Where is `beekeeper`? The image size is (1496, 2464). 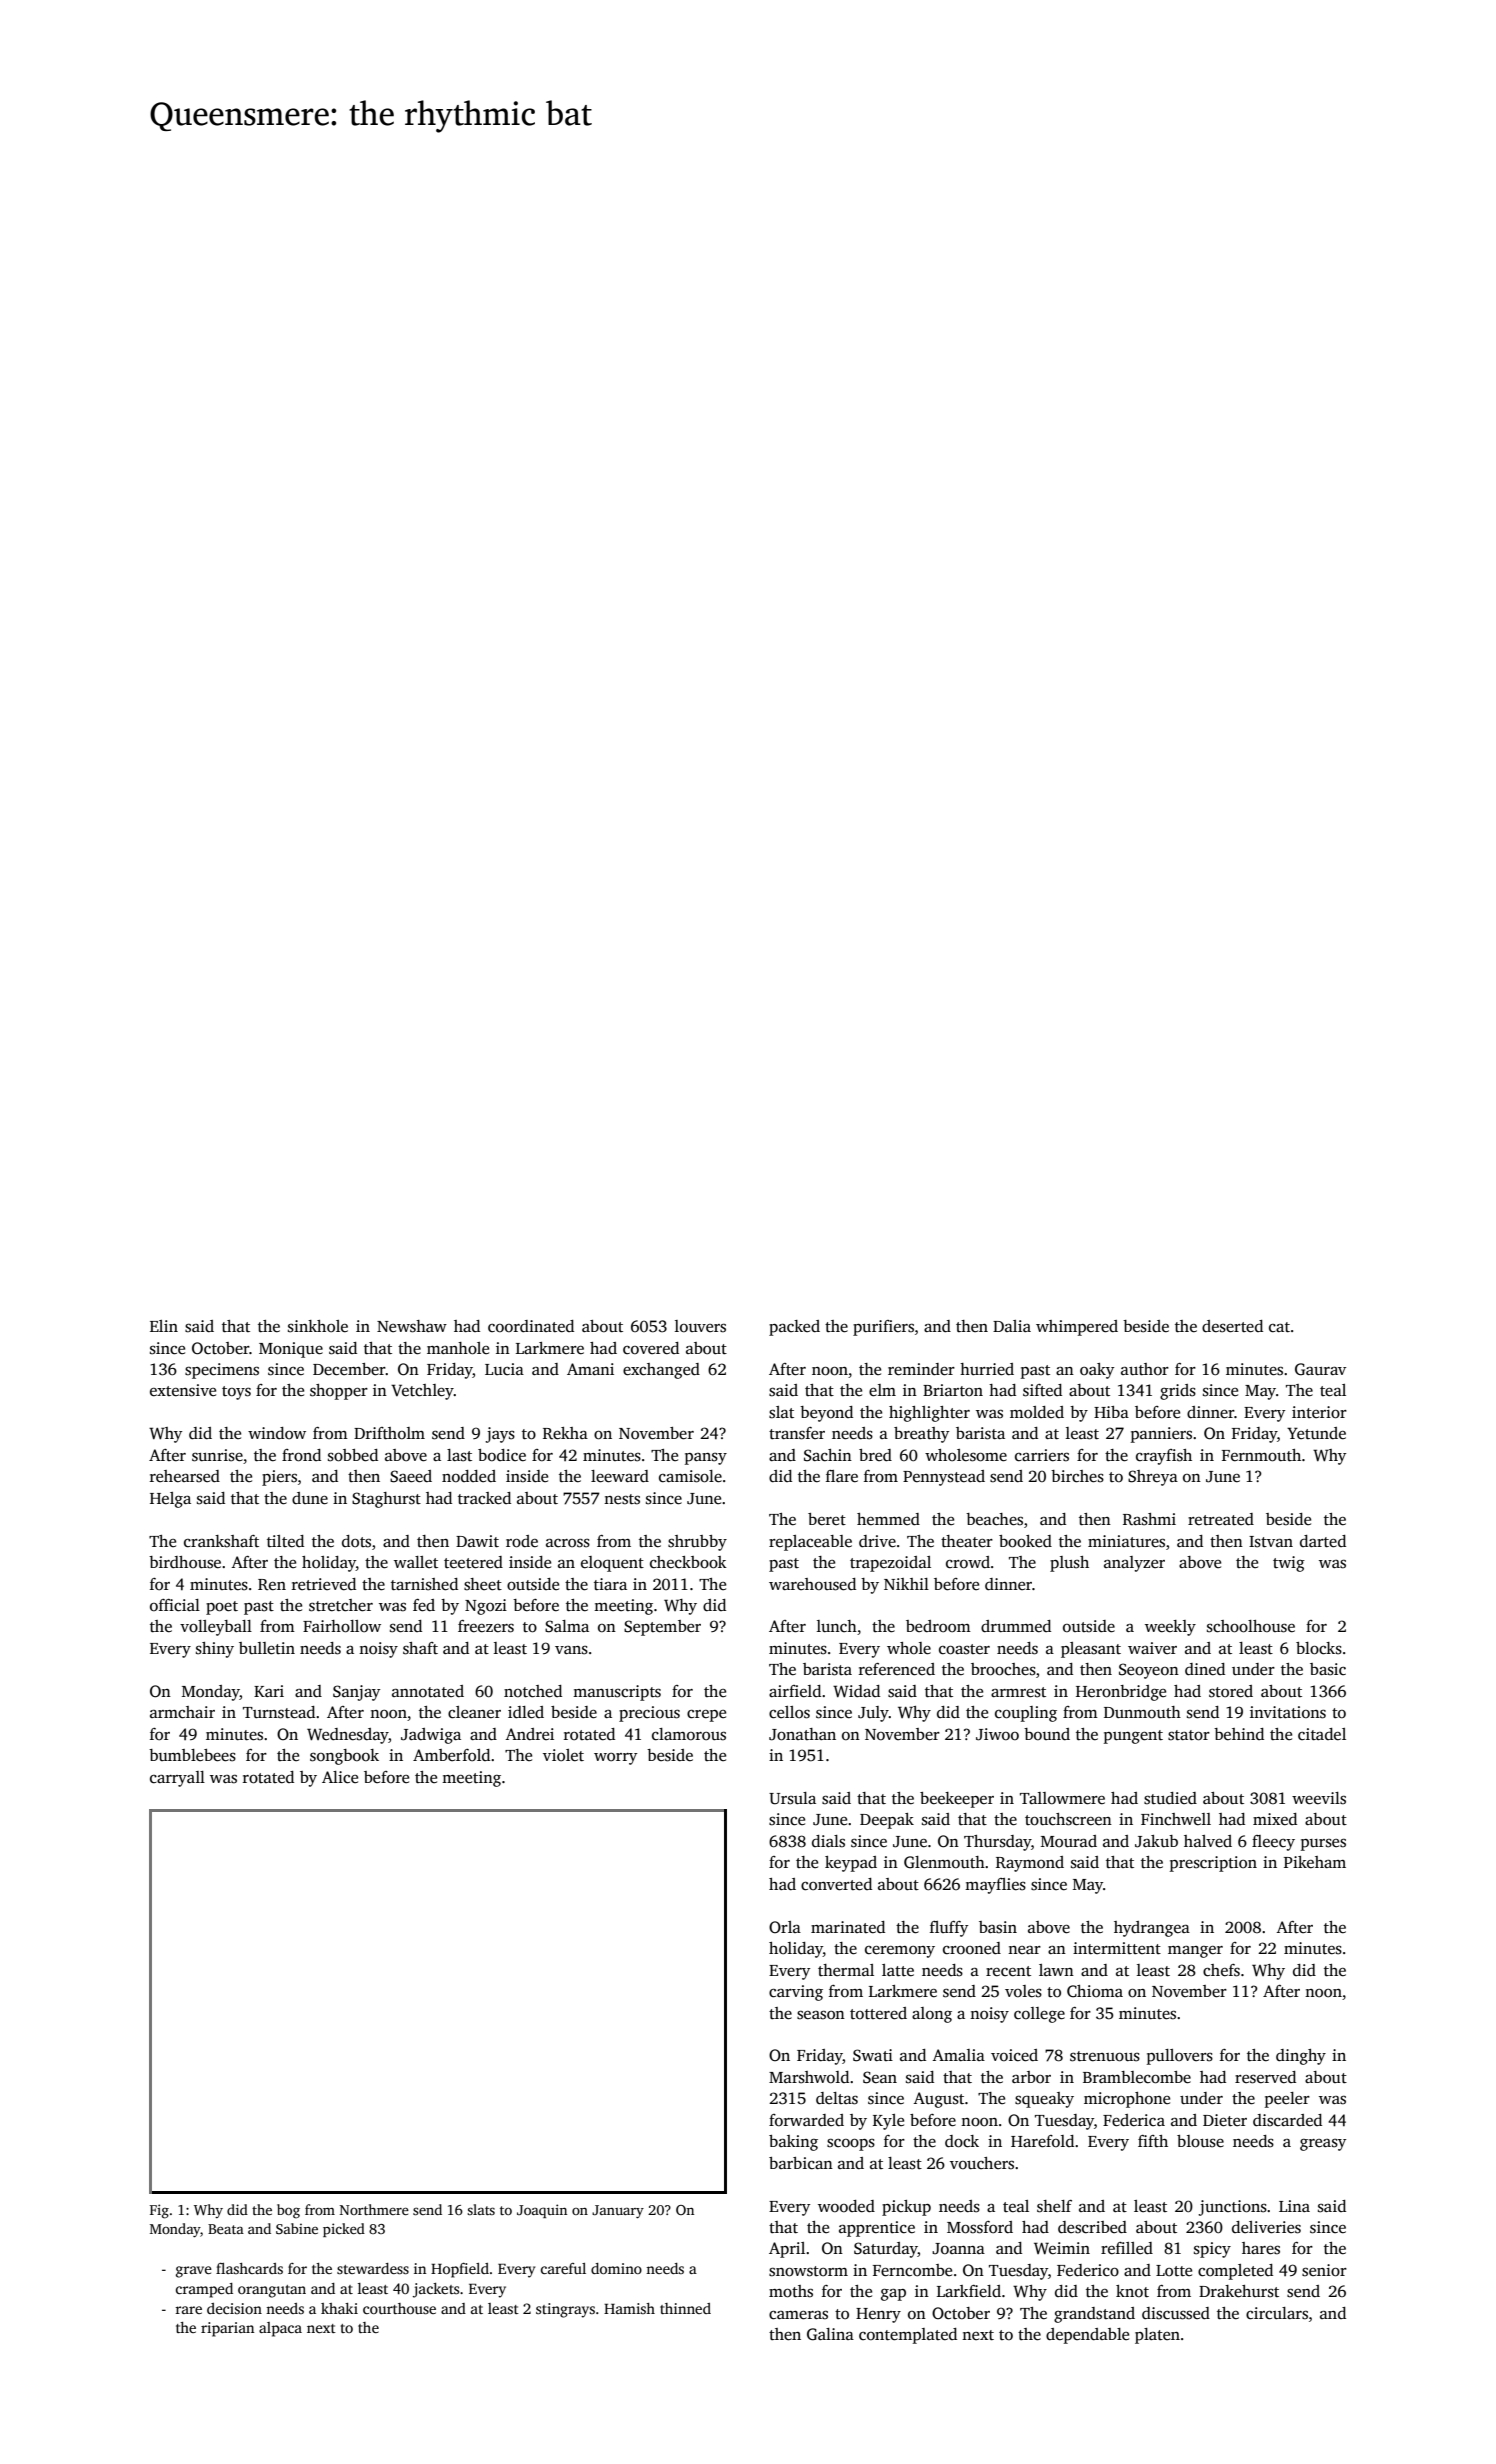
beekeeper is located at coordinates (957, 1800).
